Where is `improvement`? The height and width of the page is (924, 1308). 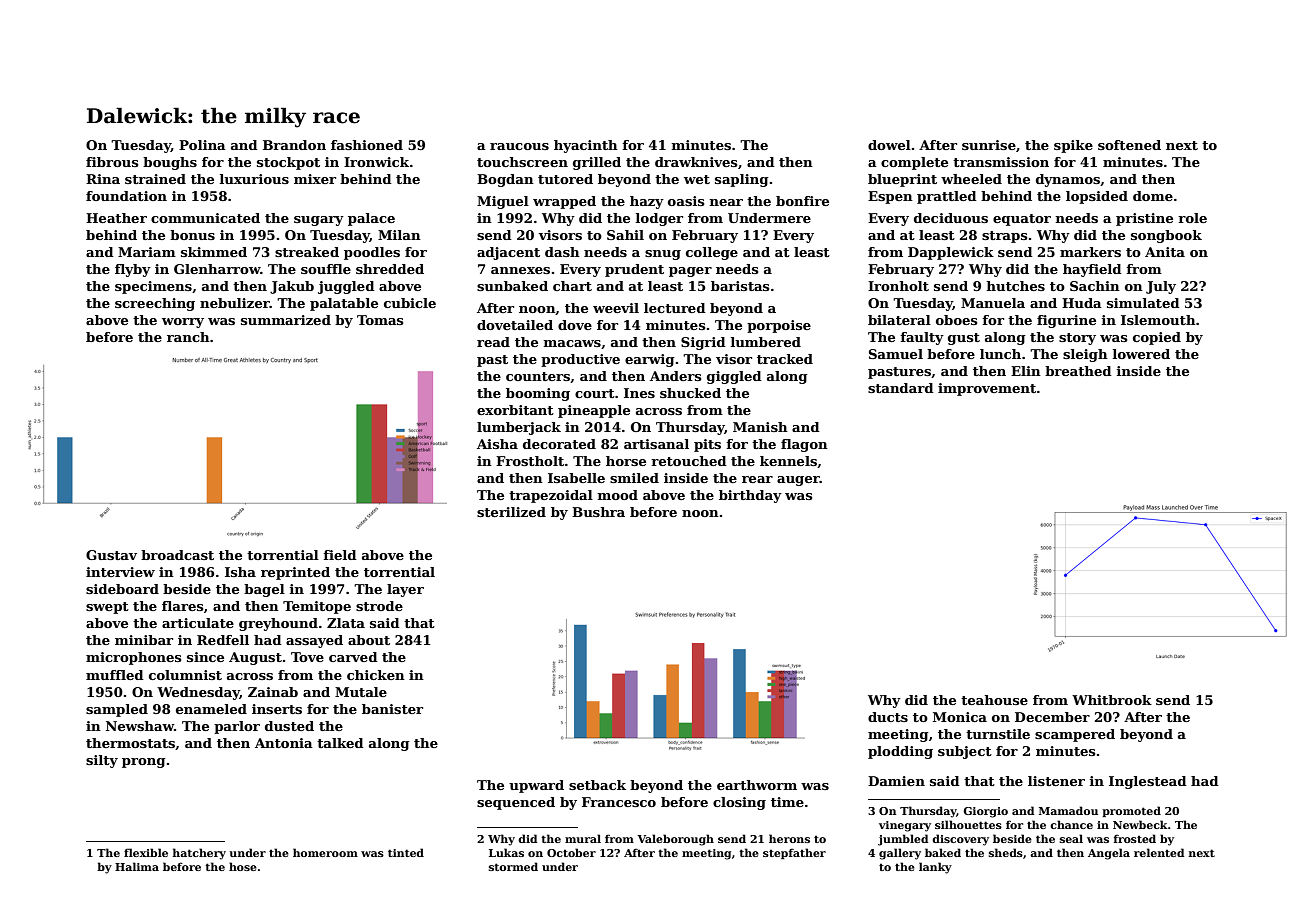 improvement is located at coordinates (987, 389).
